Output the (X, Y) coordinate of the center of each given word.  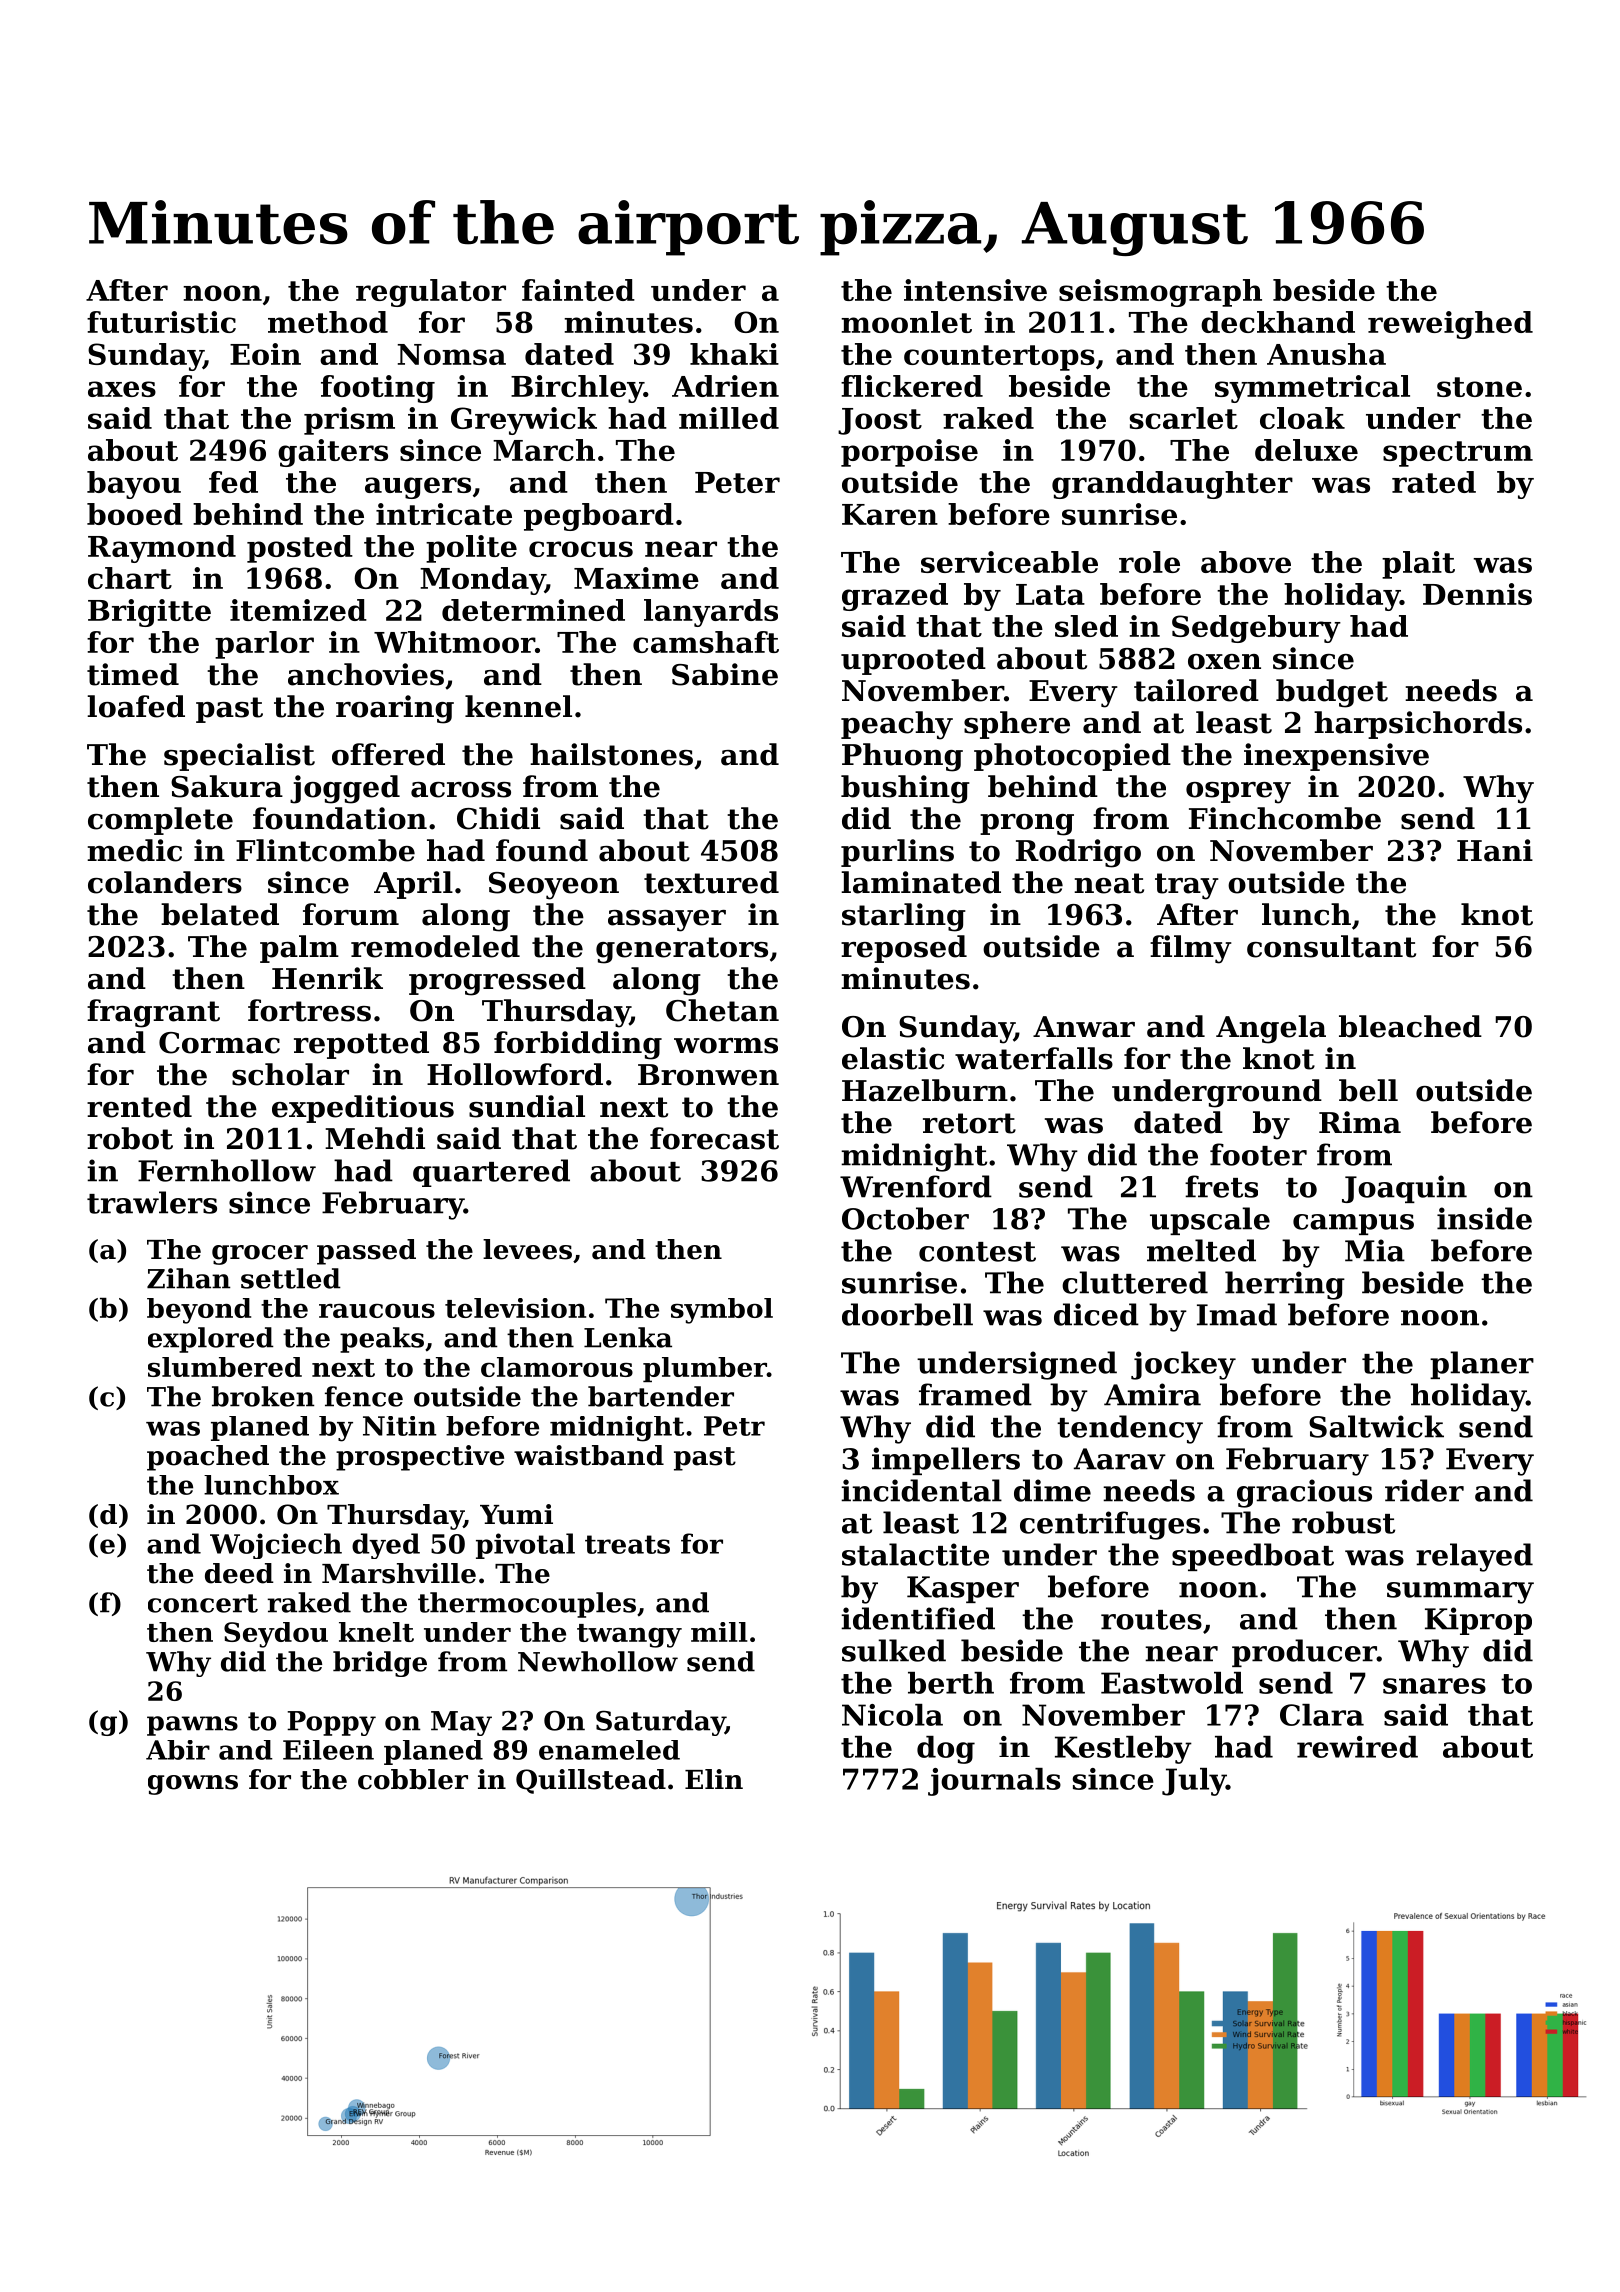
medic (134, 850)
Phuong (902, 757)
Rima (1360, 1122)
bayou (134, 485)
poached (208, 1458)
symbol (722, 1311)
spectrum (1458, 454)
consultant (1331, 946)
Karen (890, 514)
